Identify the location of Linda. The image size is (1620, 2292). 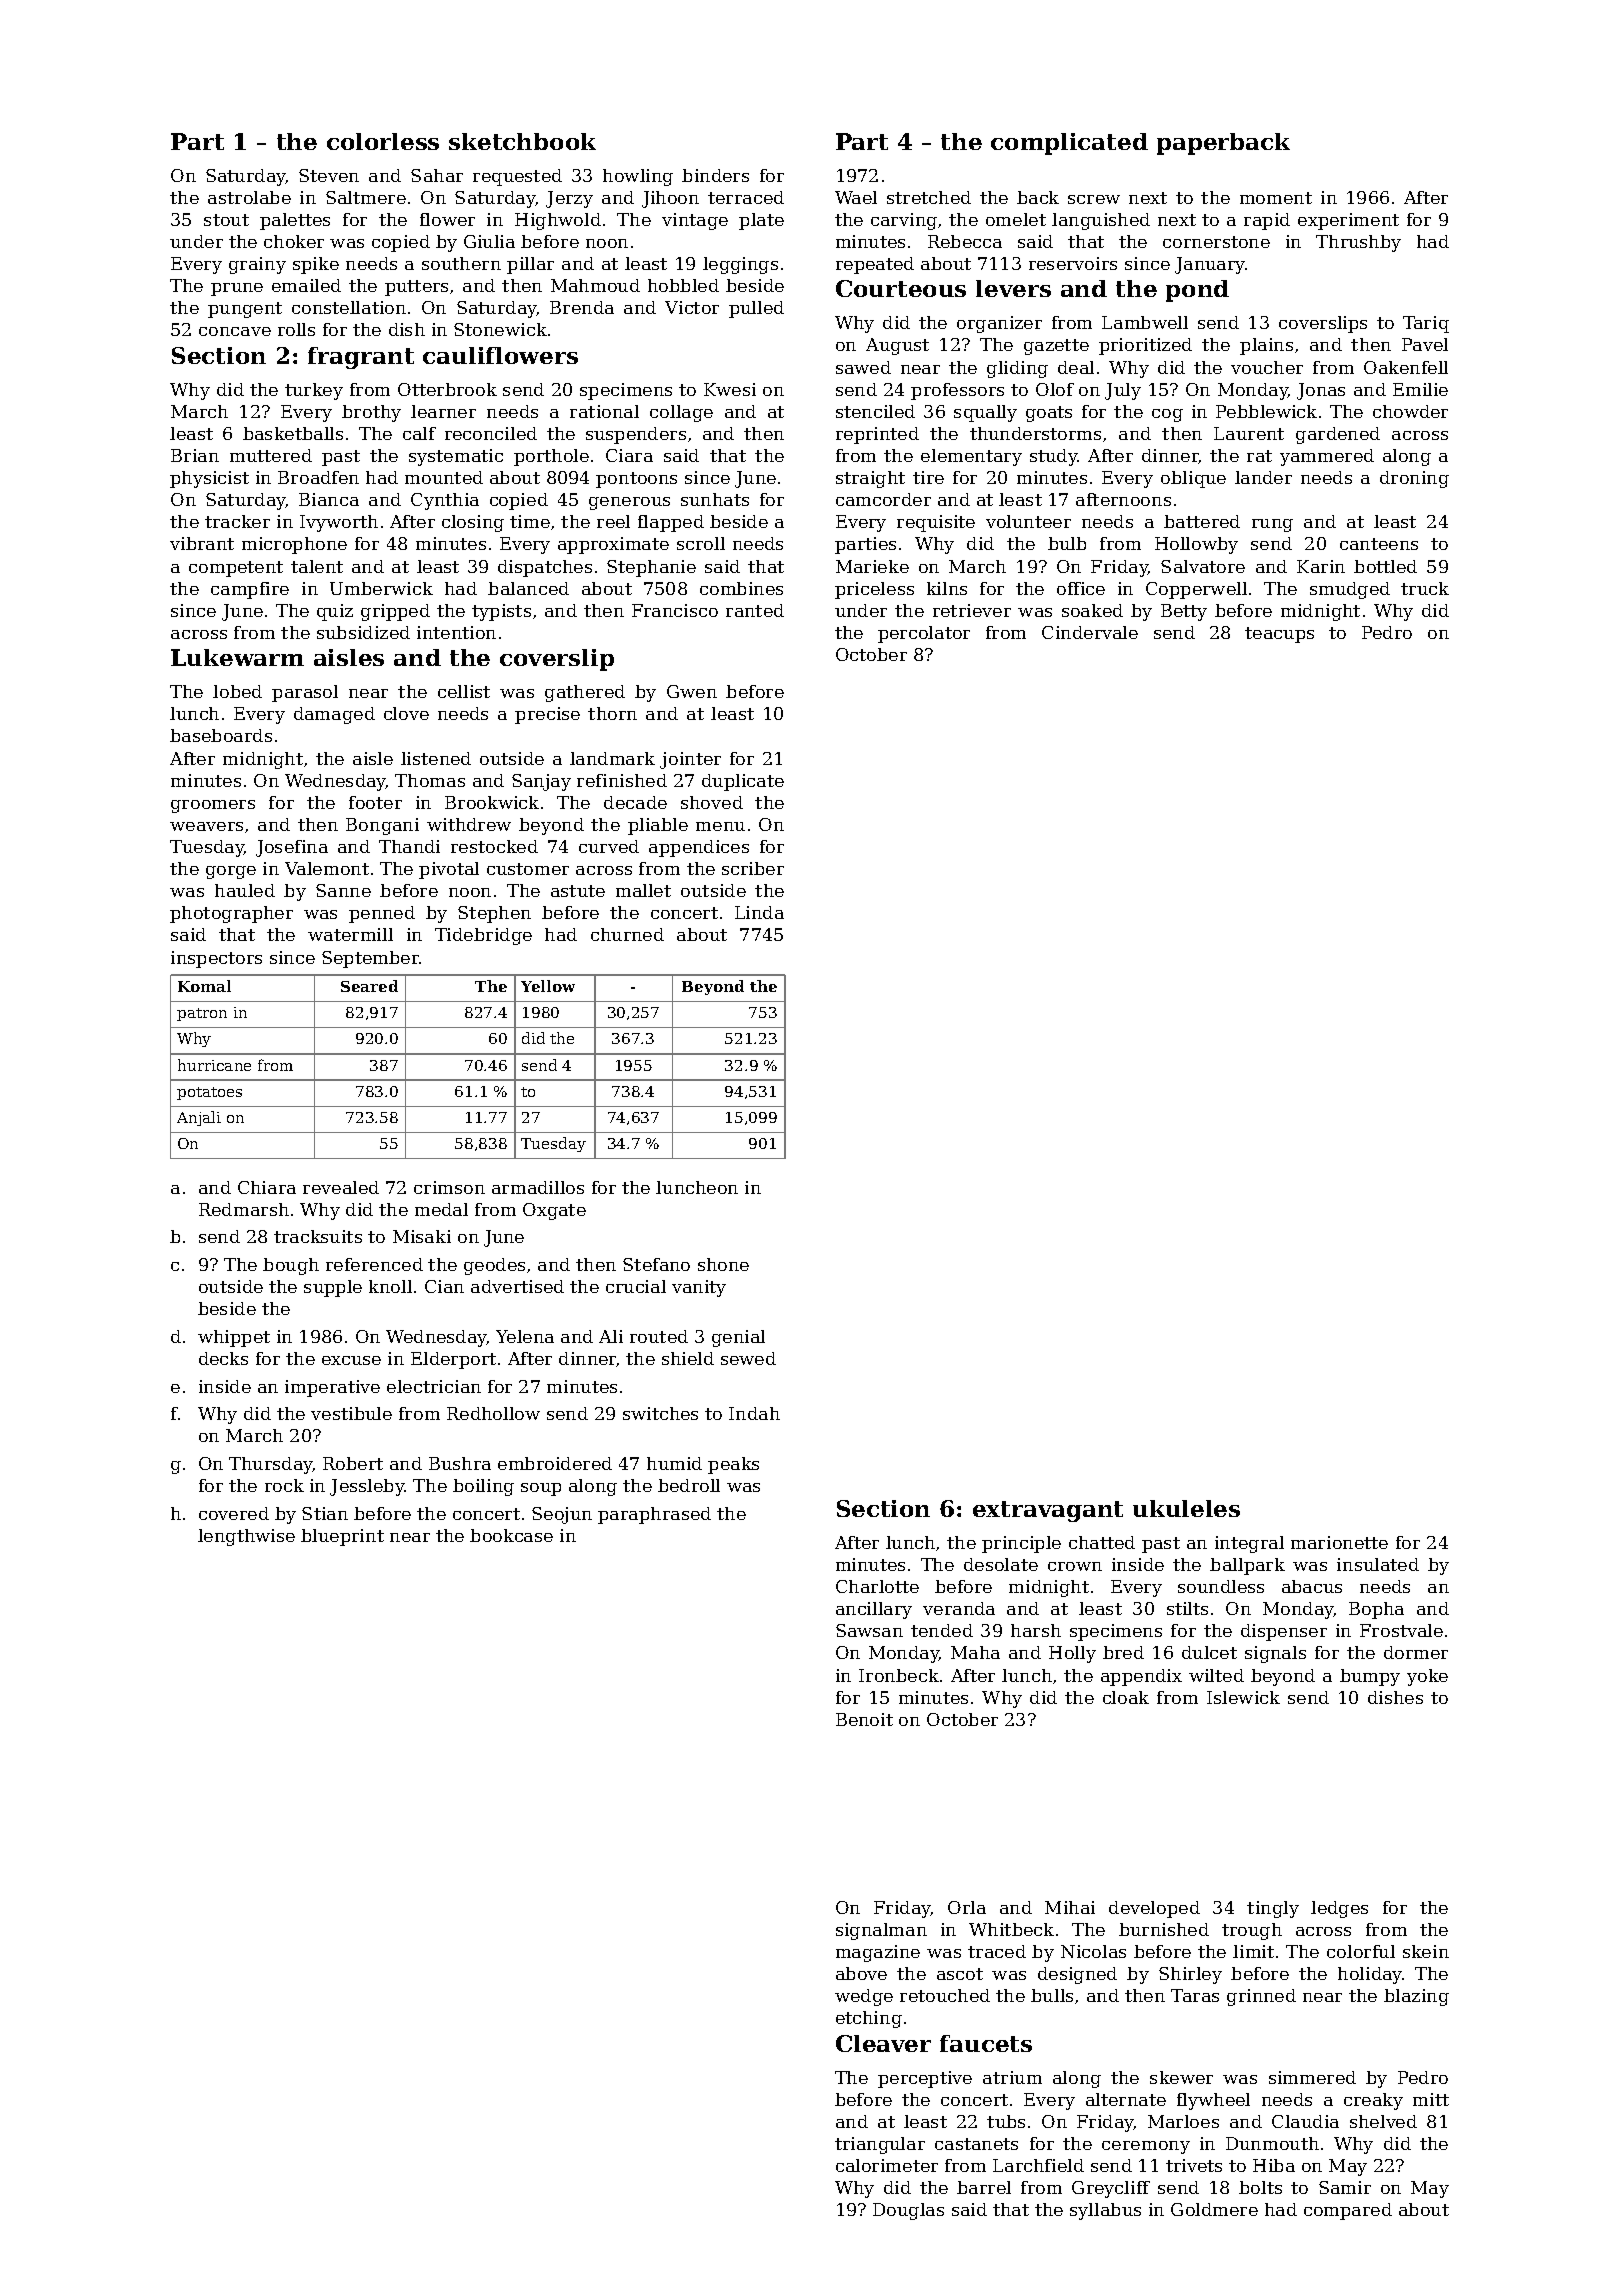
(759, 912).
